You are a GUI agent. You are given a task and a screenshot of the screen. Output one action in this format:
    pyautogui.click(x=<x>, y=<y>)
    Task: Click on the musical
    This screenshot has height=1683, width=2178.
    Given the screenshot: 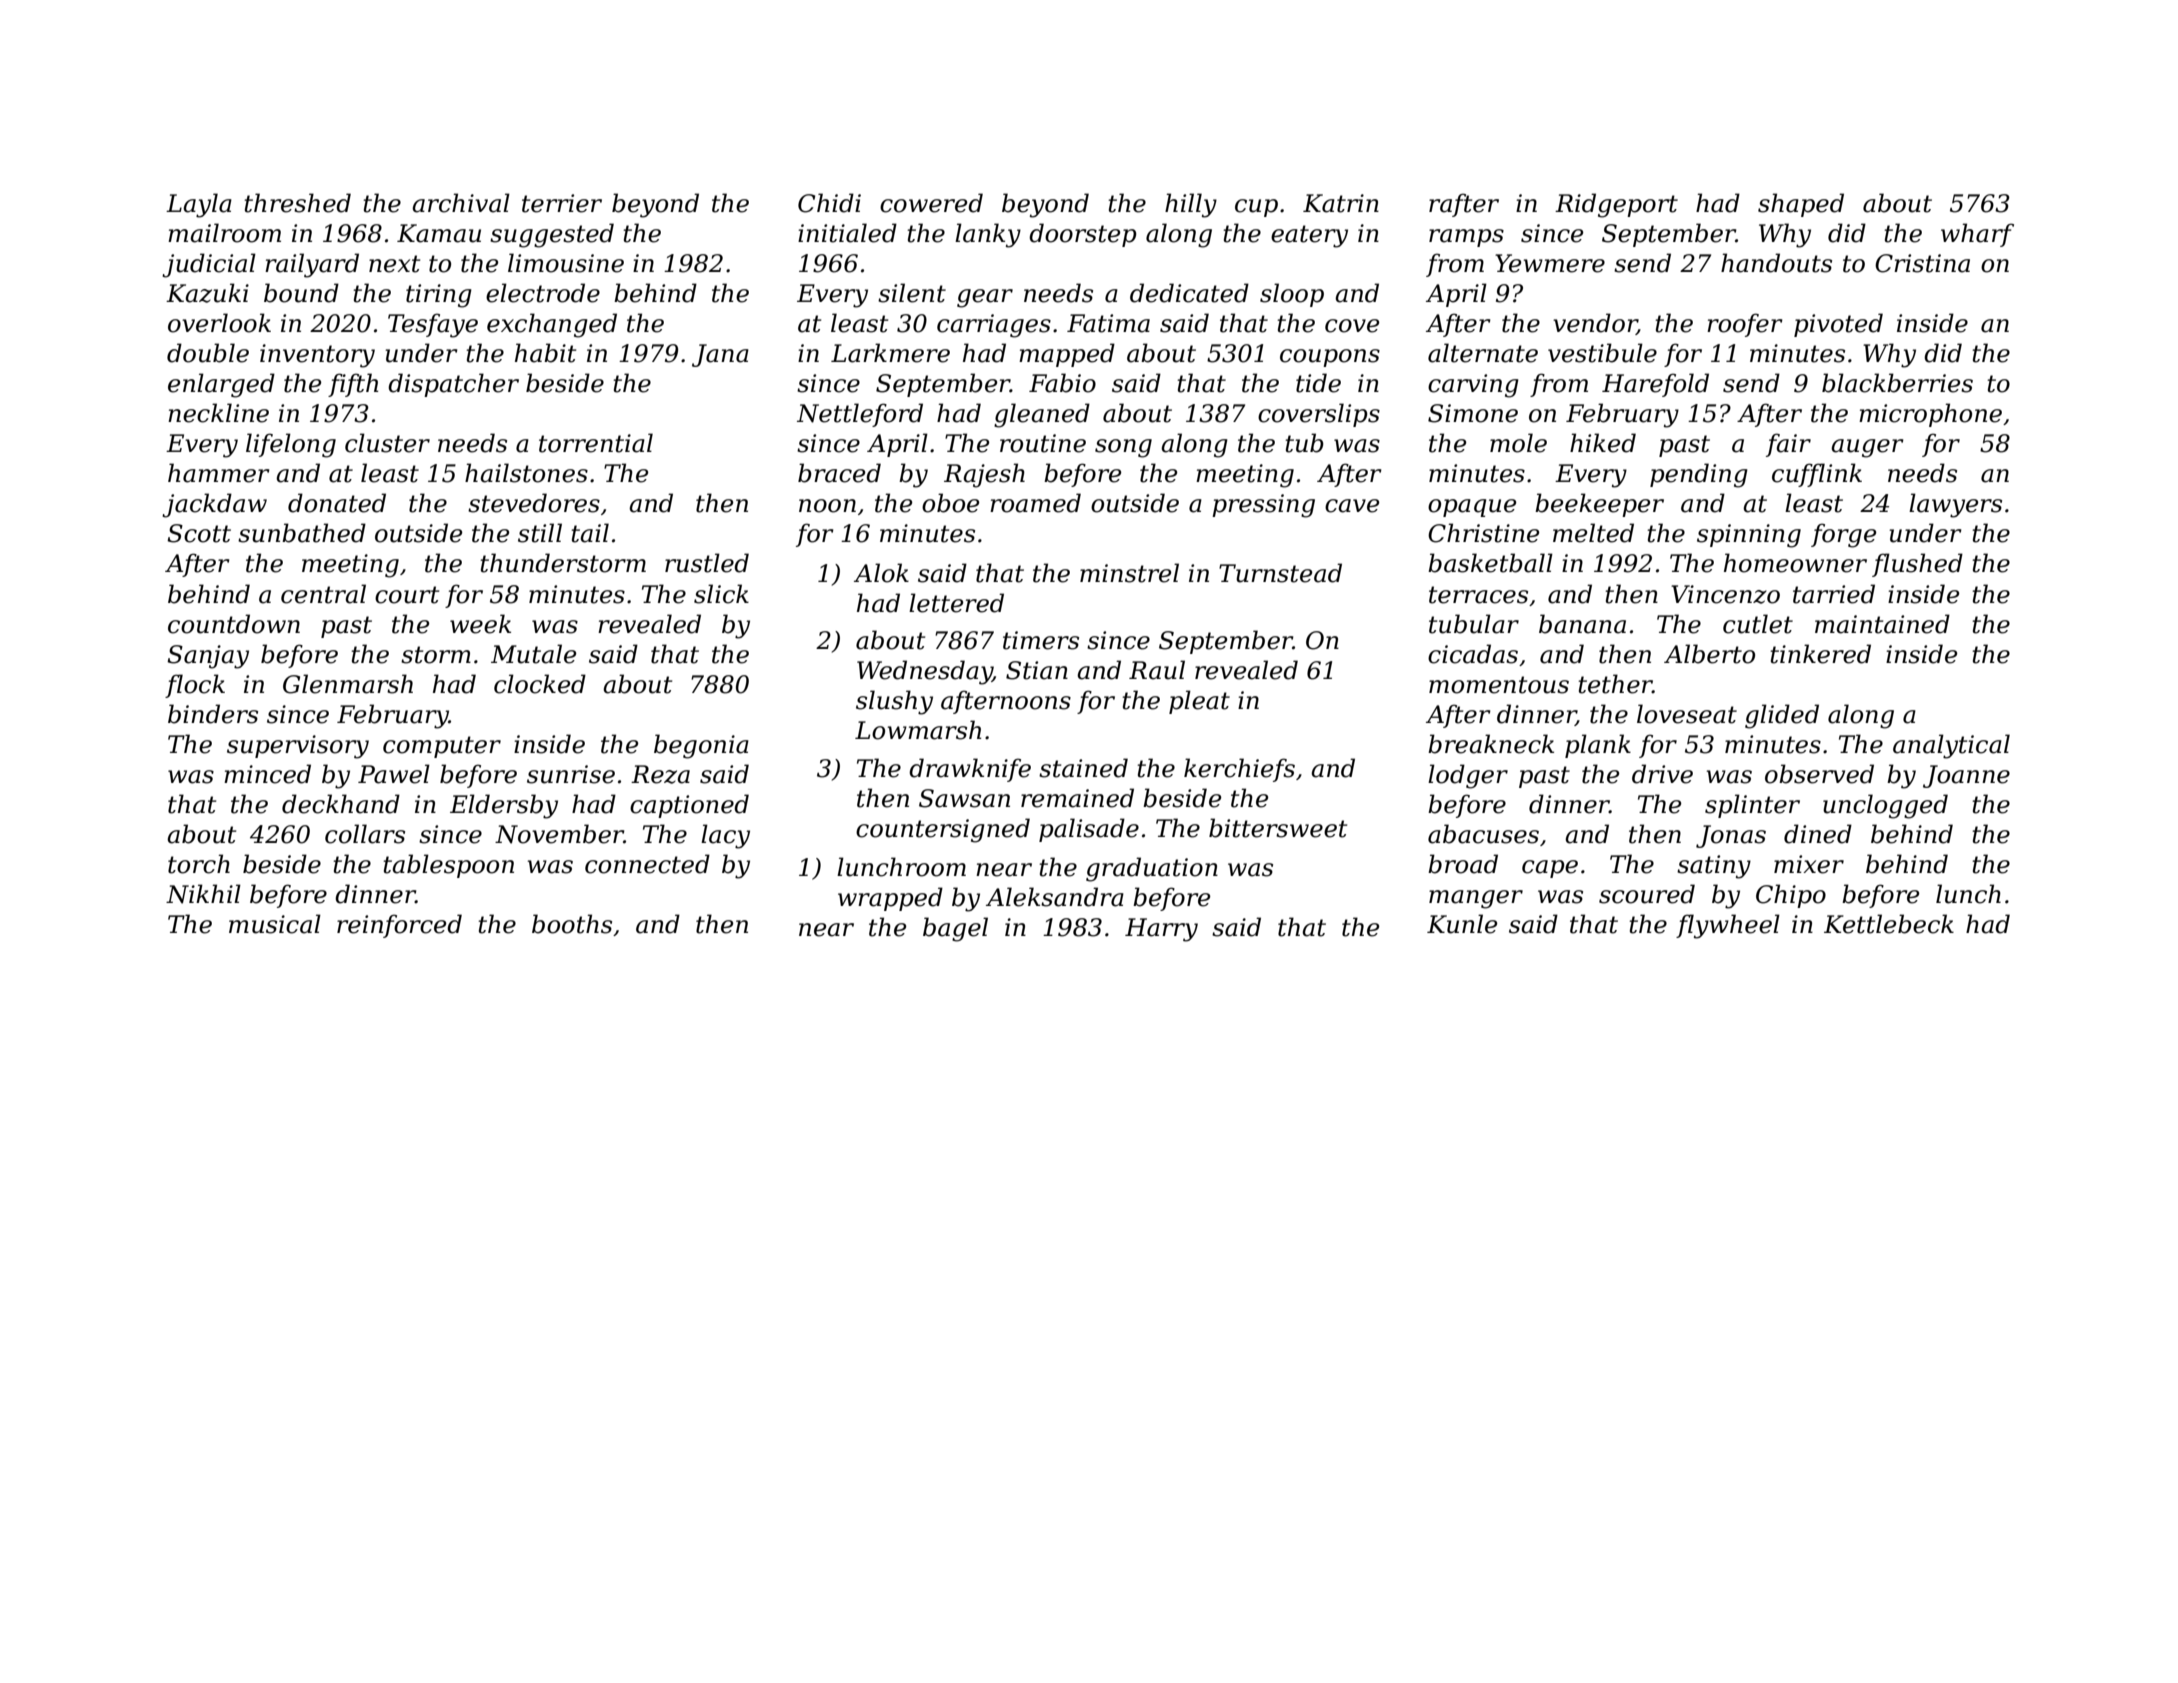 What is the action you would take?
    pyautogui.click(x=275, y=924)
